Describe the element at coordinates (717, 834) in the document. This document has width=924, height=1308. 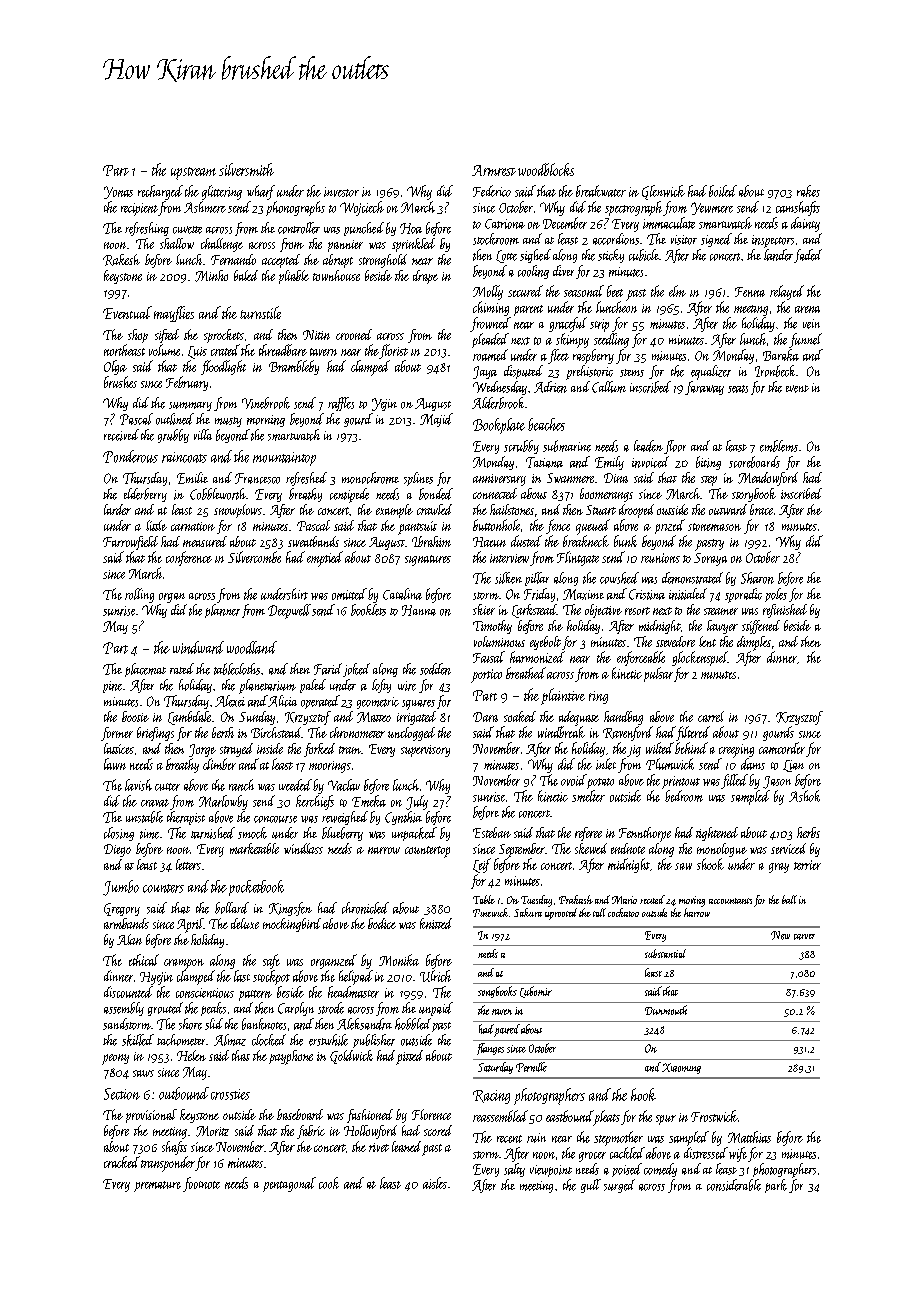
I see `tightened` at that location.
